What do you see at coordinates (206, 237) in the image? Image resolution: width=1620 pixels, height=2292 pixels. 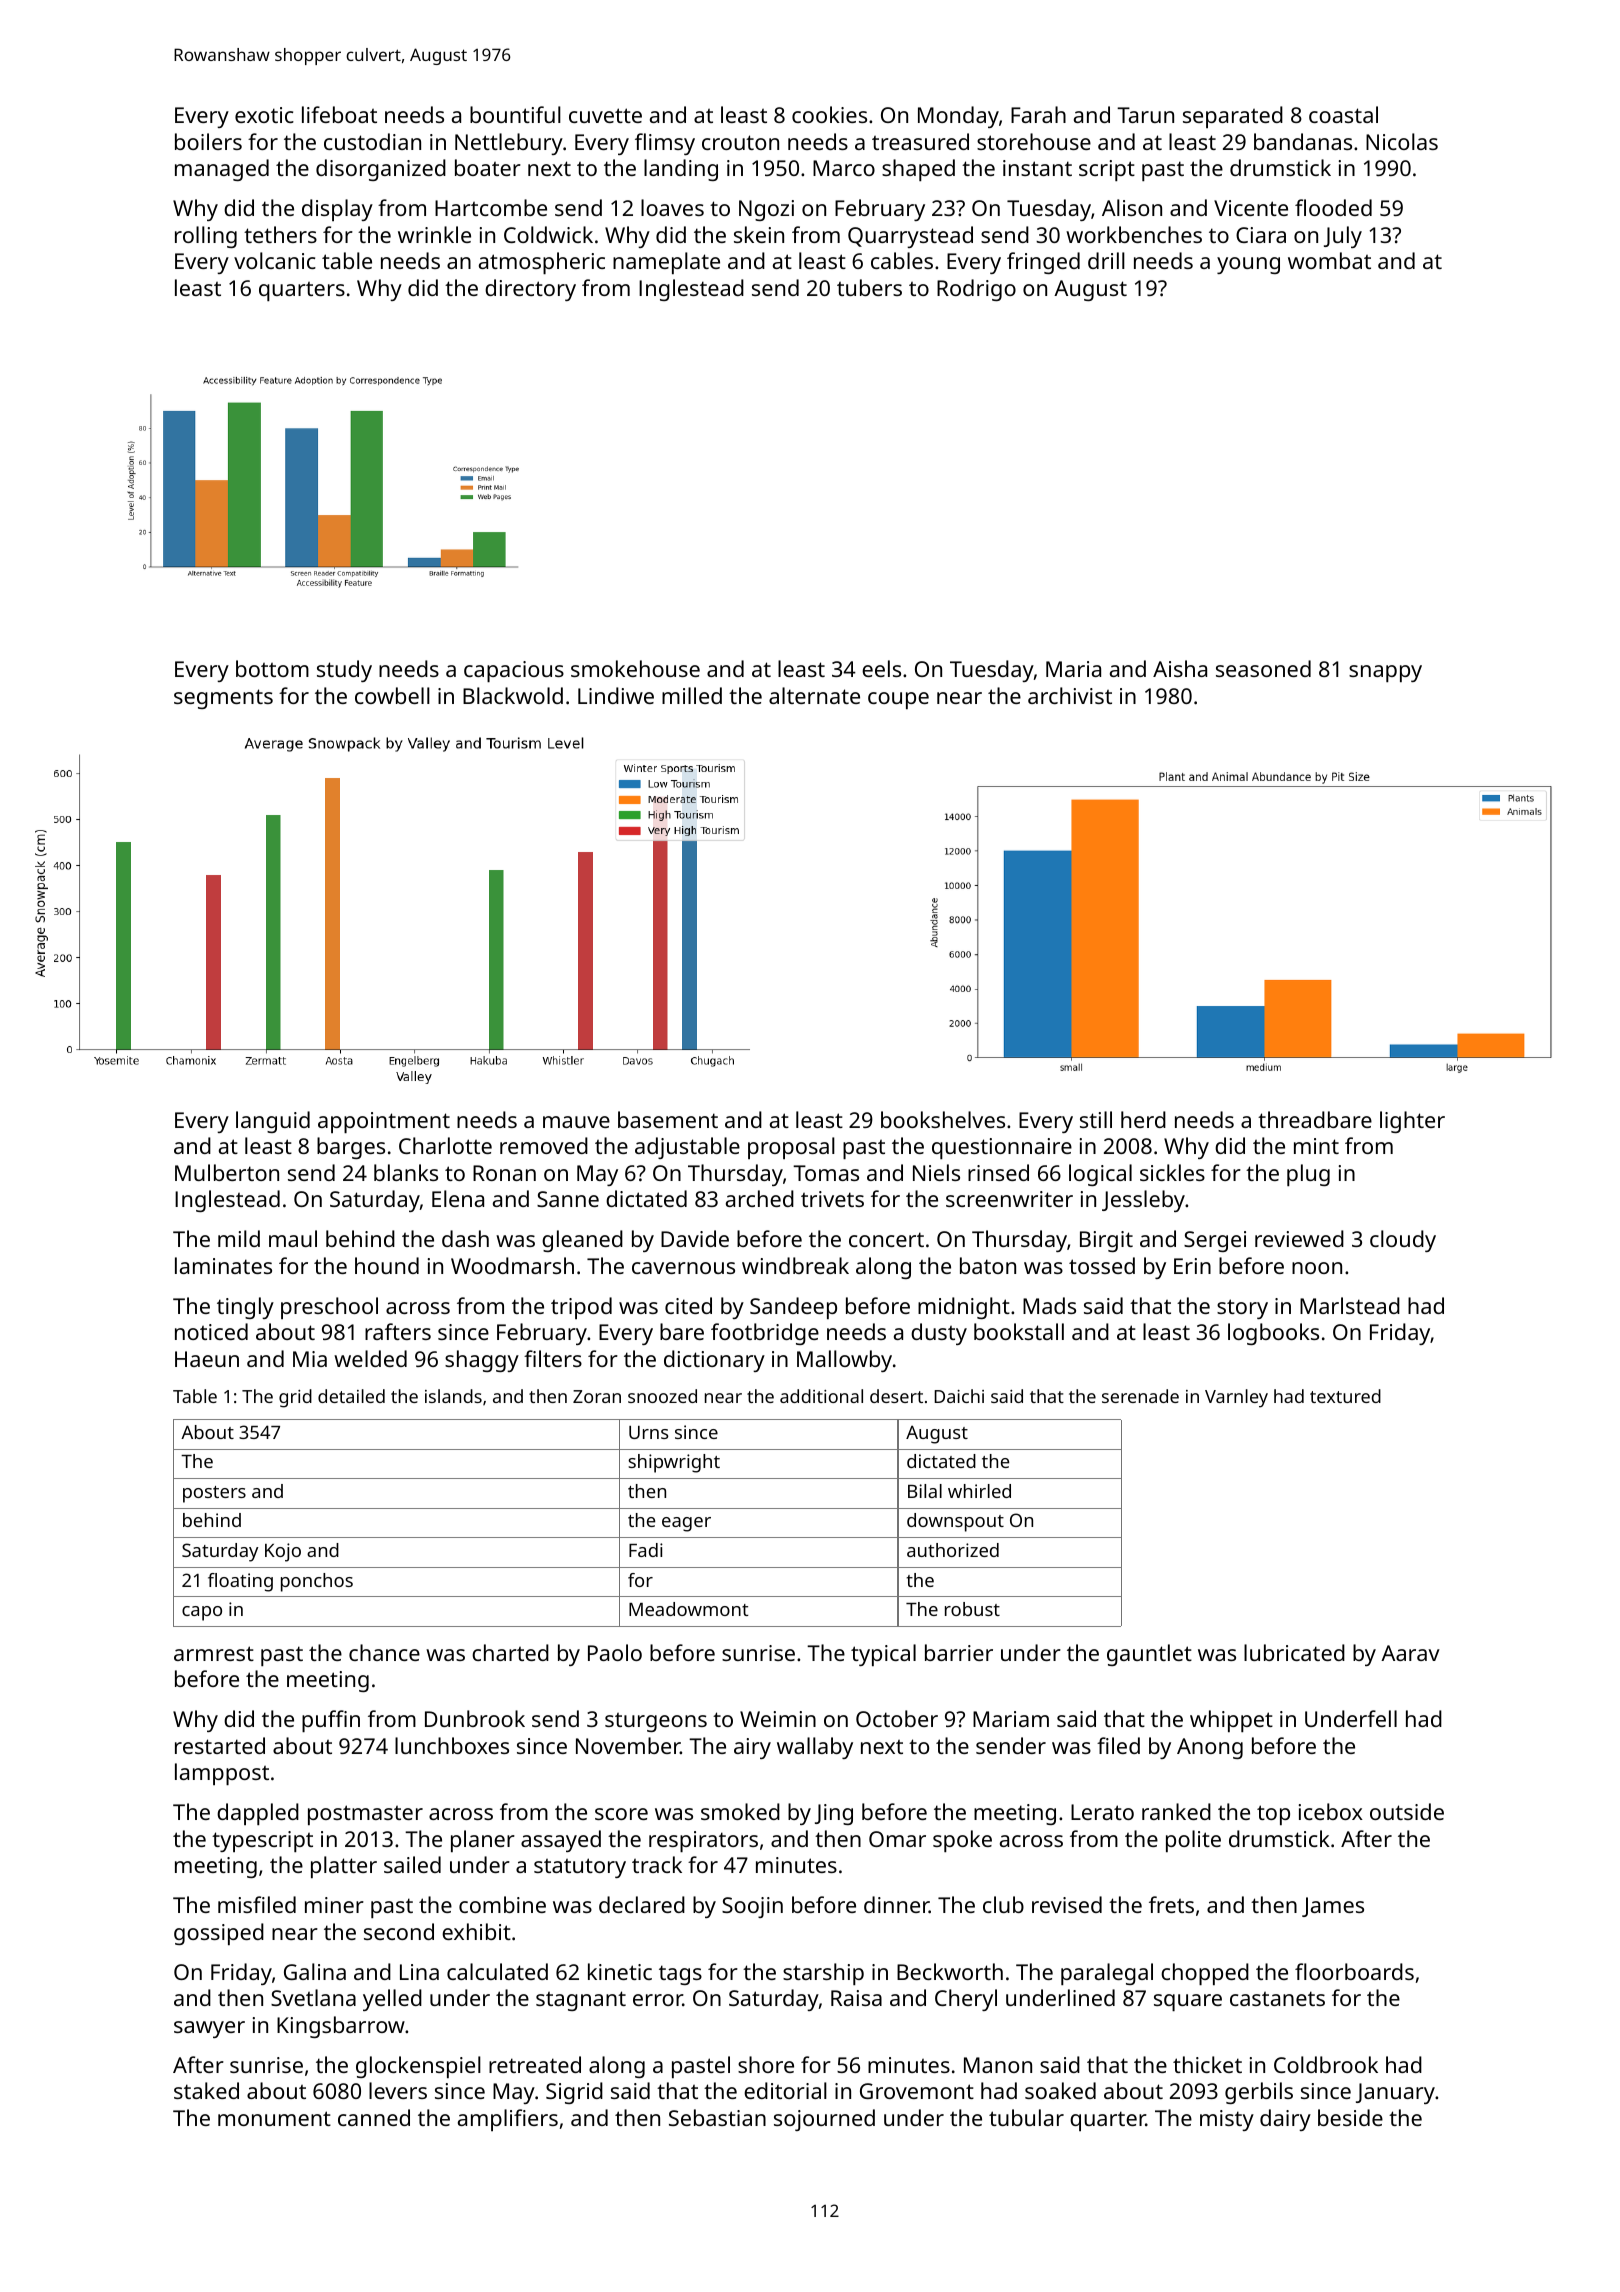 I see `rolling` at bounding box center [206, 237].
